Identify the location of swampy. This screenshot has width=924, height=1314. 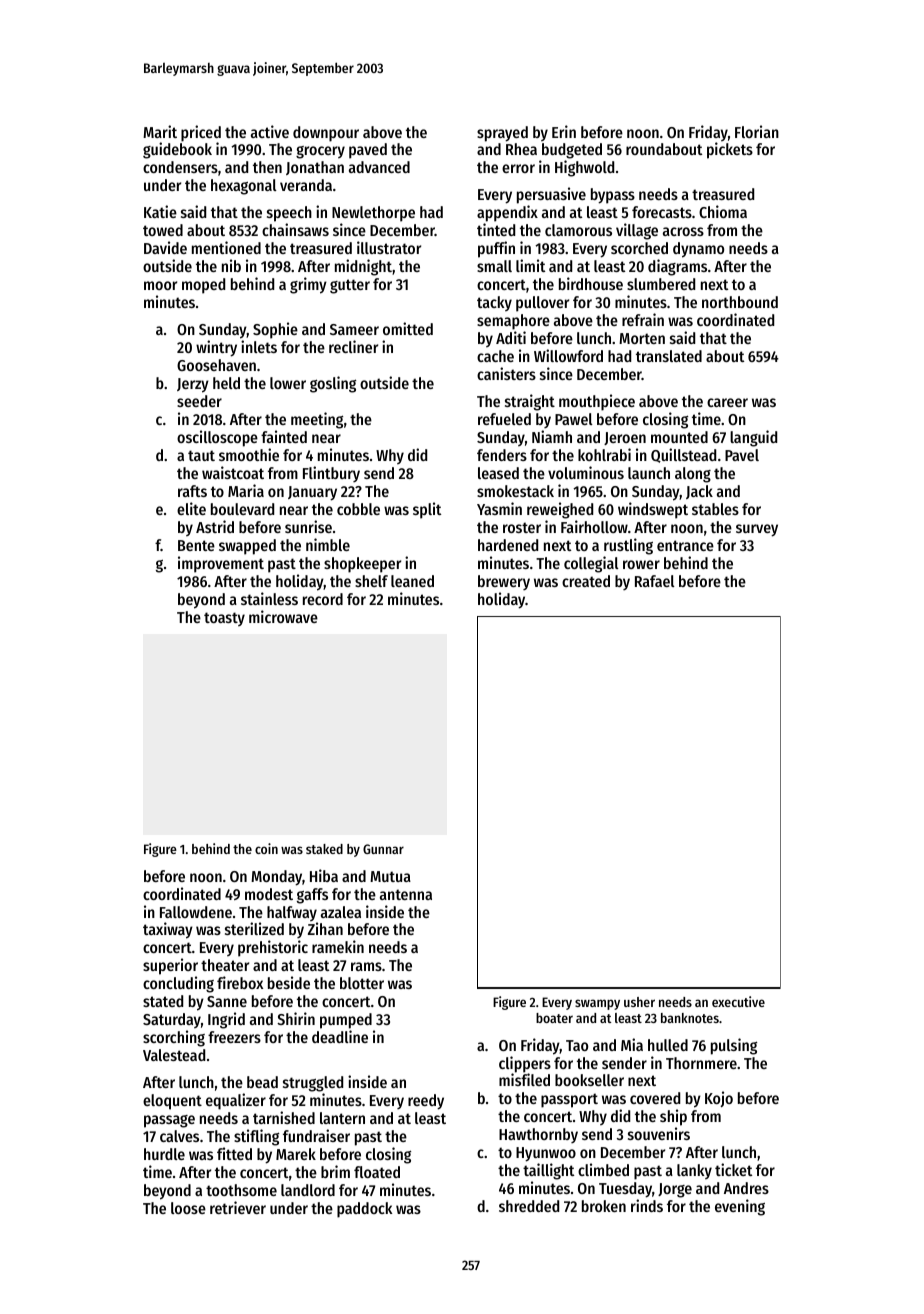
(597, 1004).
